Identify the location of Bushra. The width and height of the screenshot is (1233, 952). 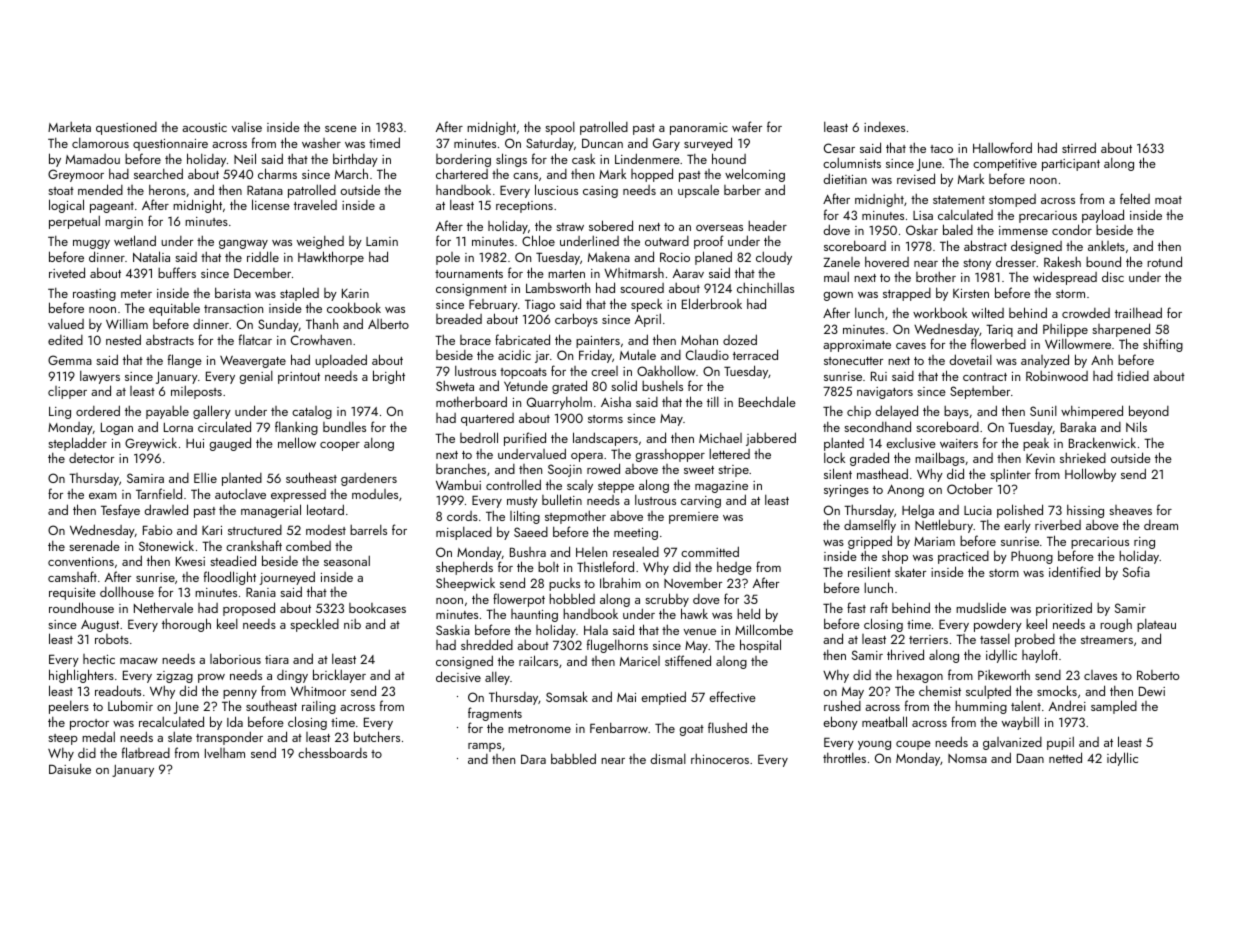
(528, 552).
